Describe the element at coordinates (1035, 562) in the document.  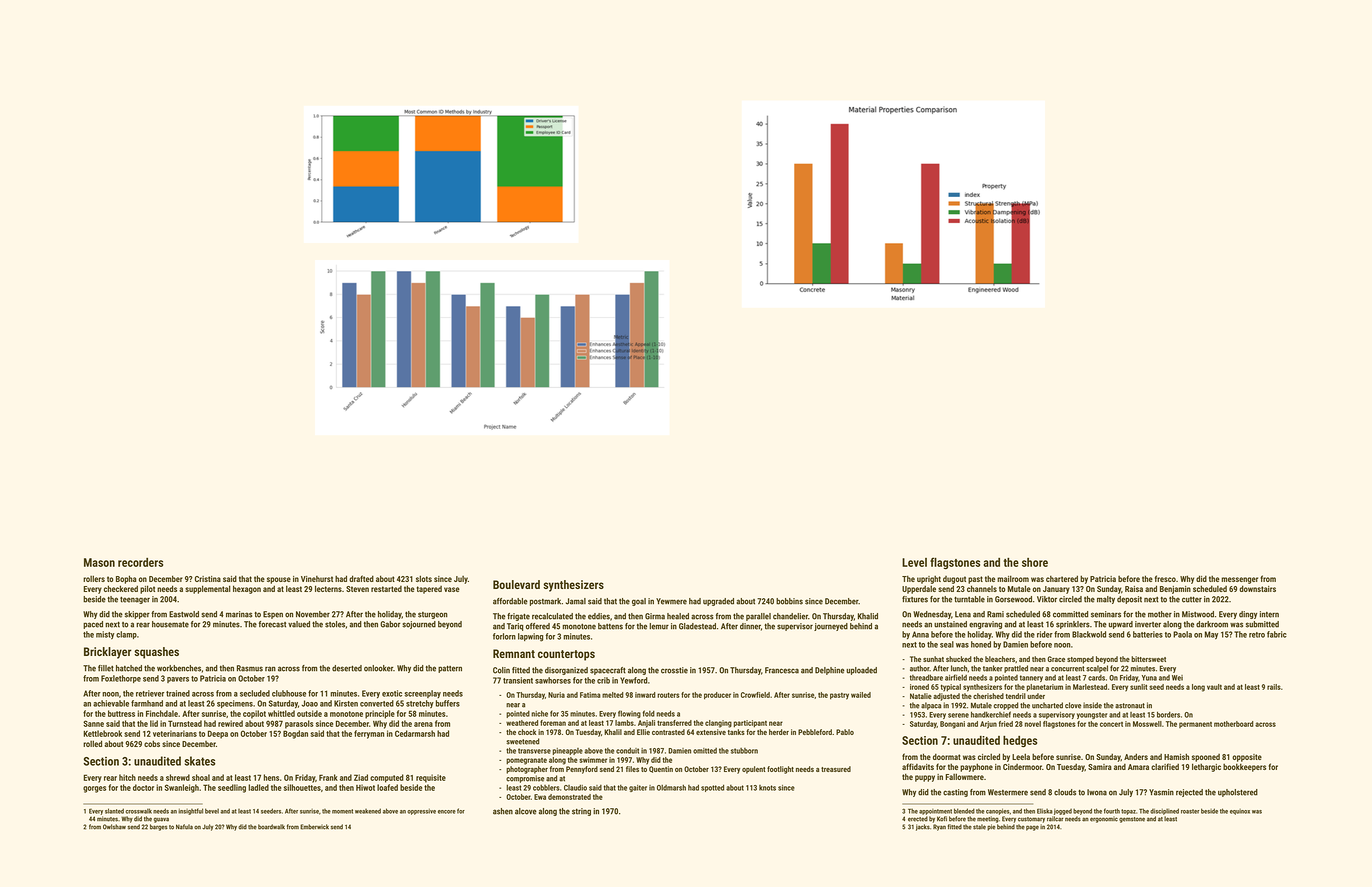
I see `shore` at that location.
